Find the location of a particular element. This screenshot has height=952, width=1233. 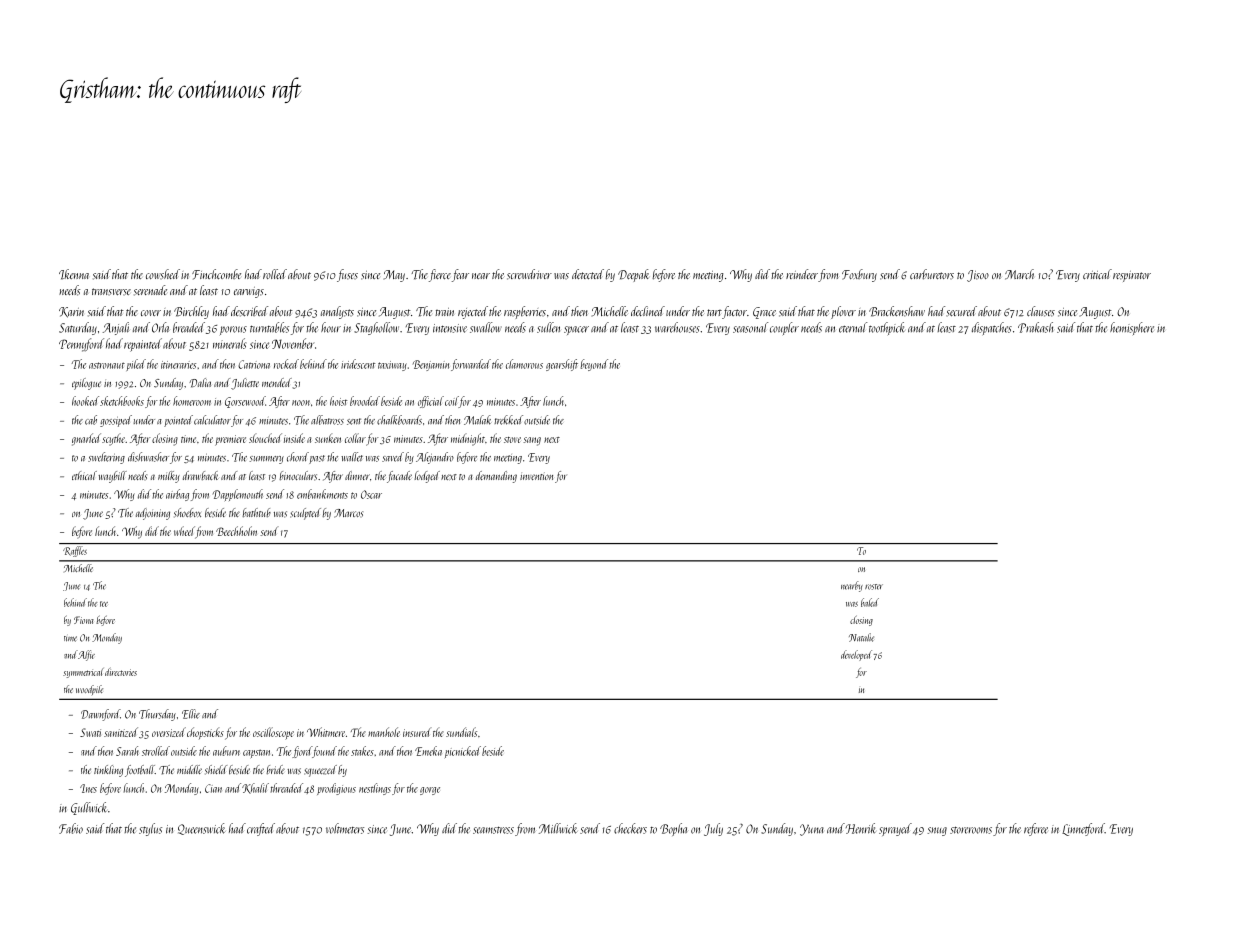

baled is located at coordinates (870, 602).
